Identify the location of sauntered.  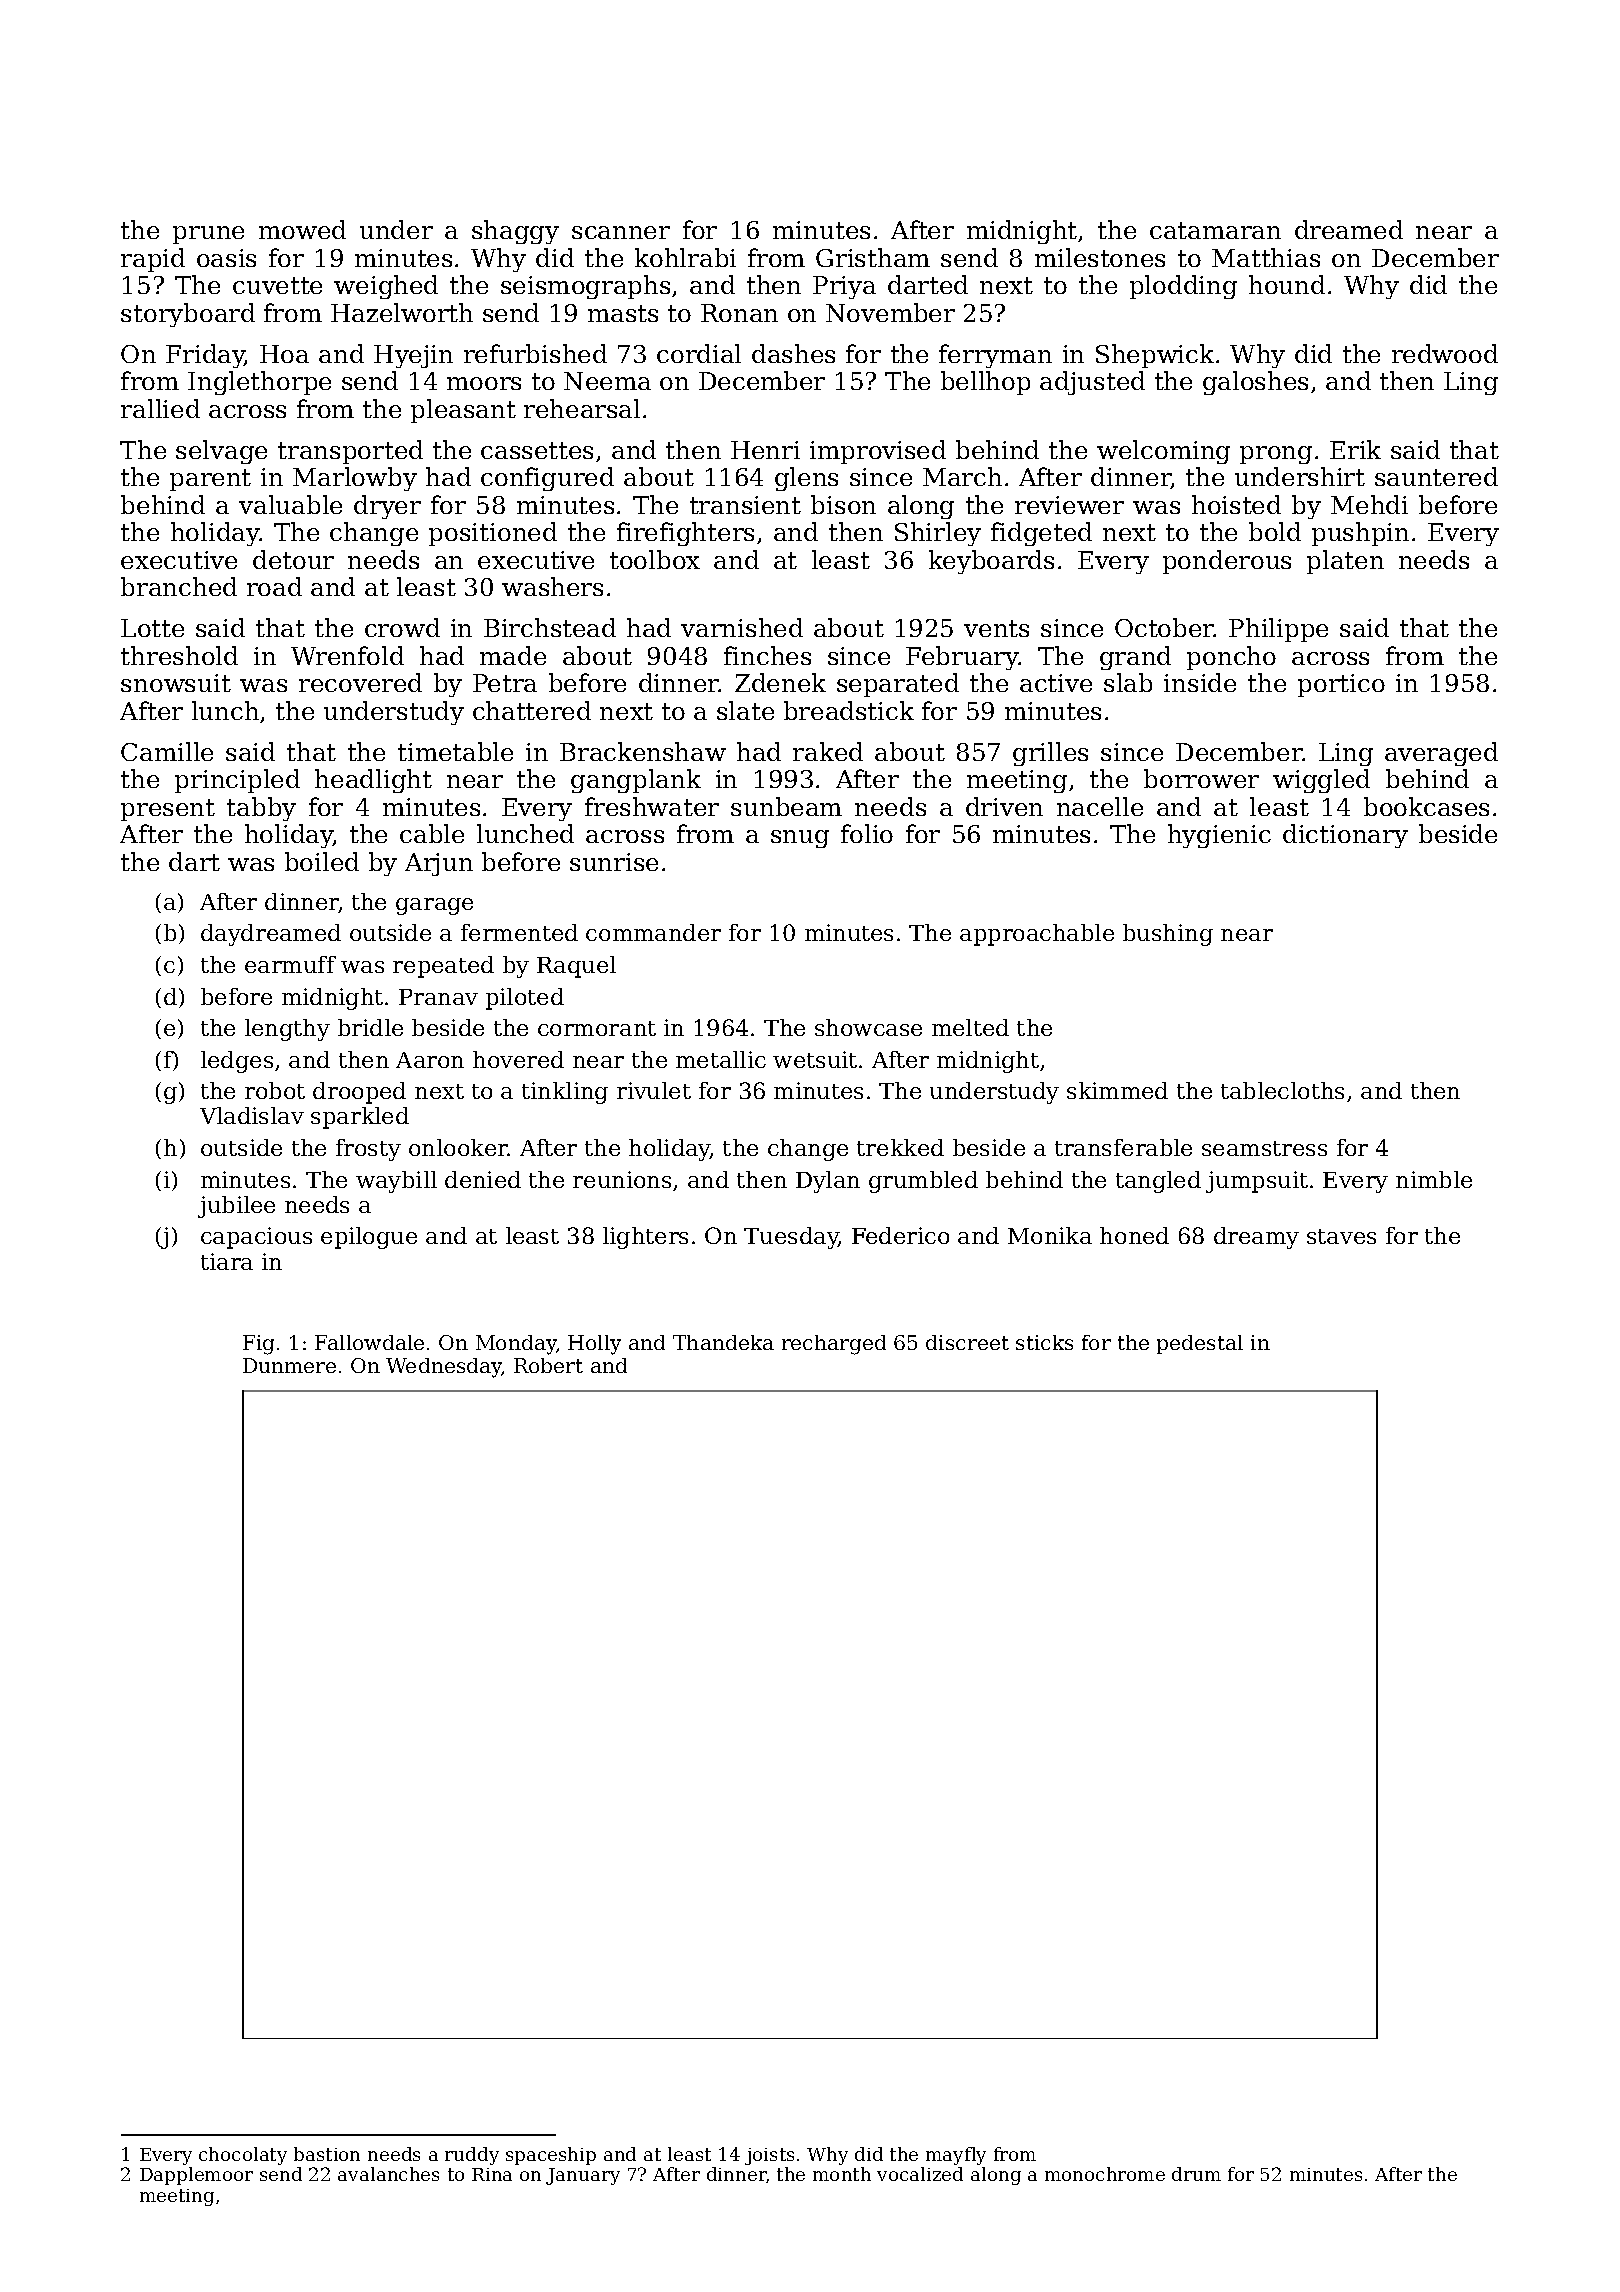
(1436, 476).
